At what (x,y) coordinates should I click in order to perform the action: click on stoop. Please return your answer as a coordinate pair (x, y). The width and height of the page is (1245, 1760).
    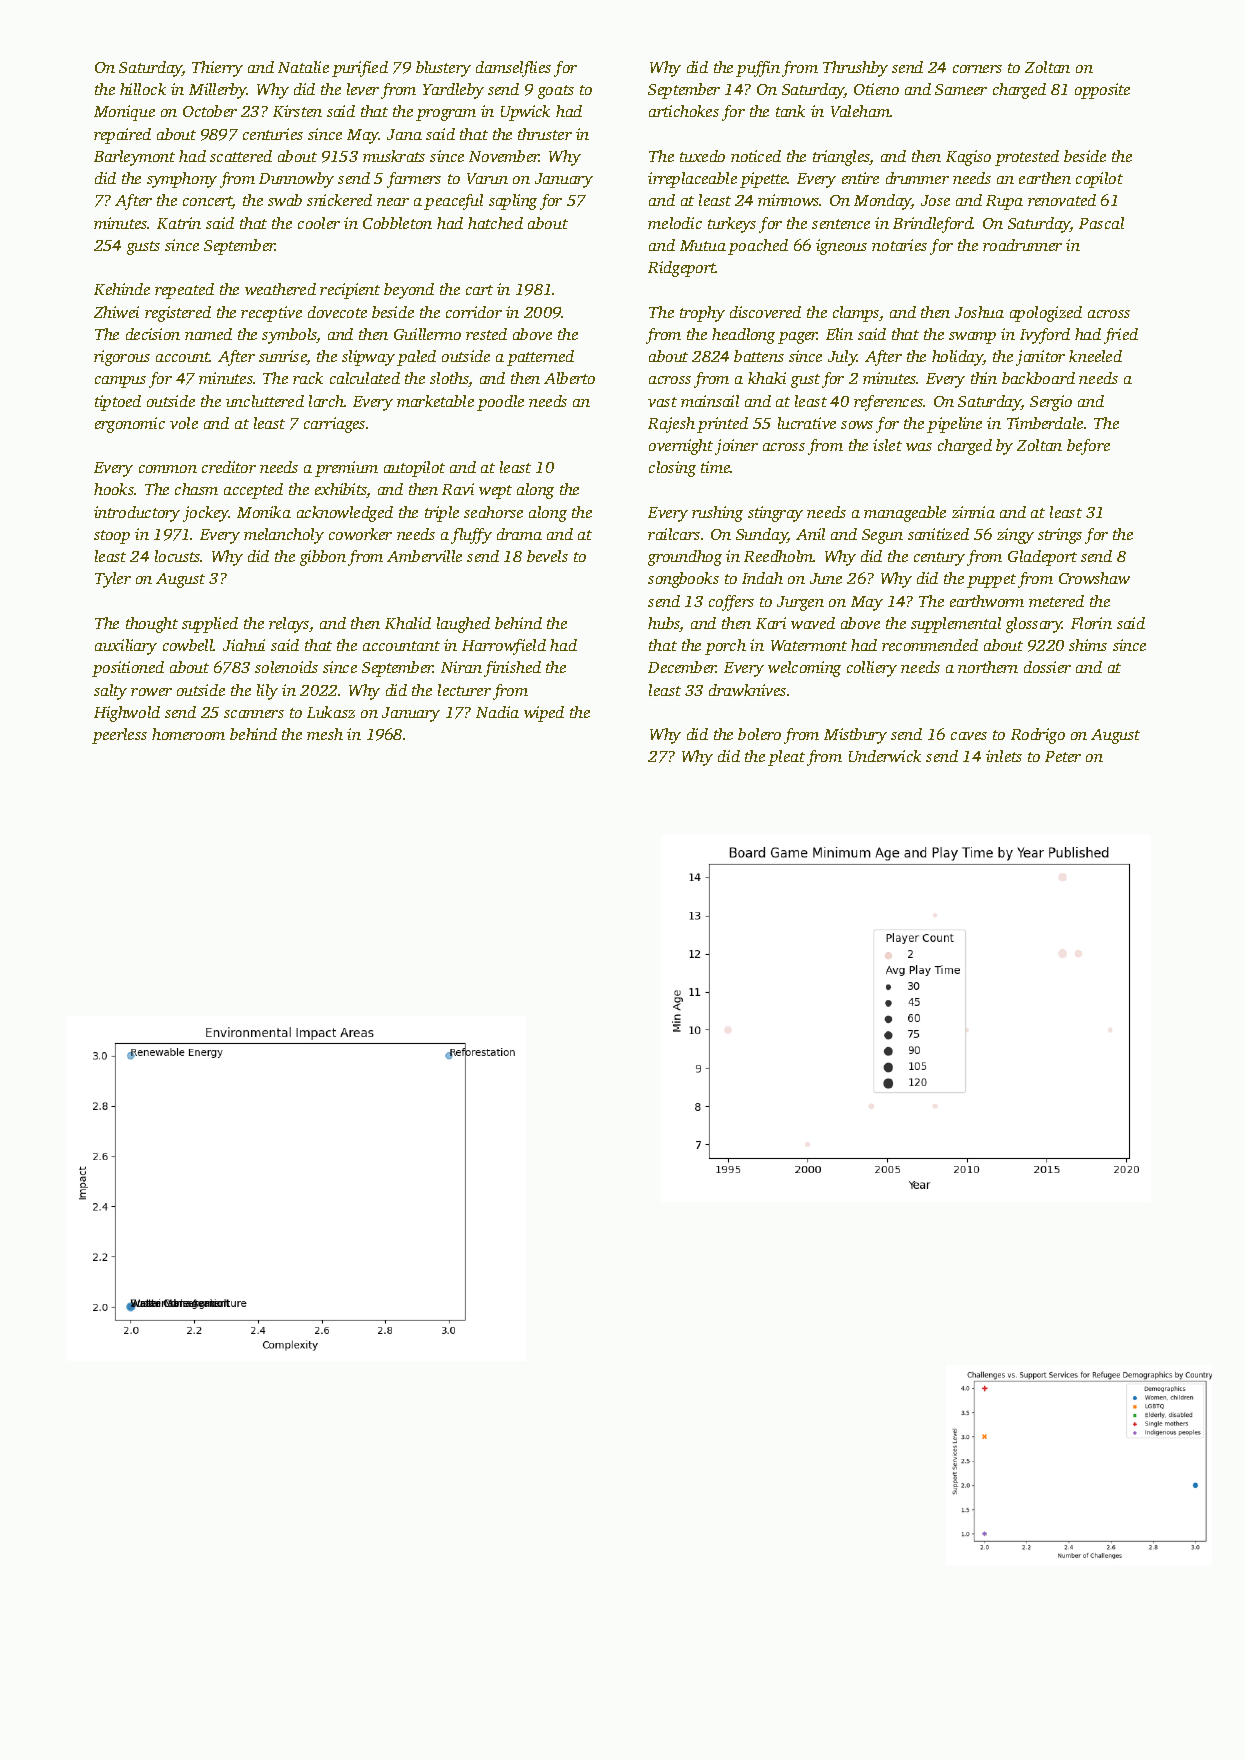
    Looking at the image, I should click on (112, 537).
